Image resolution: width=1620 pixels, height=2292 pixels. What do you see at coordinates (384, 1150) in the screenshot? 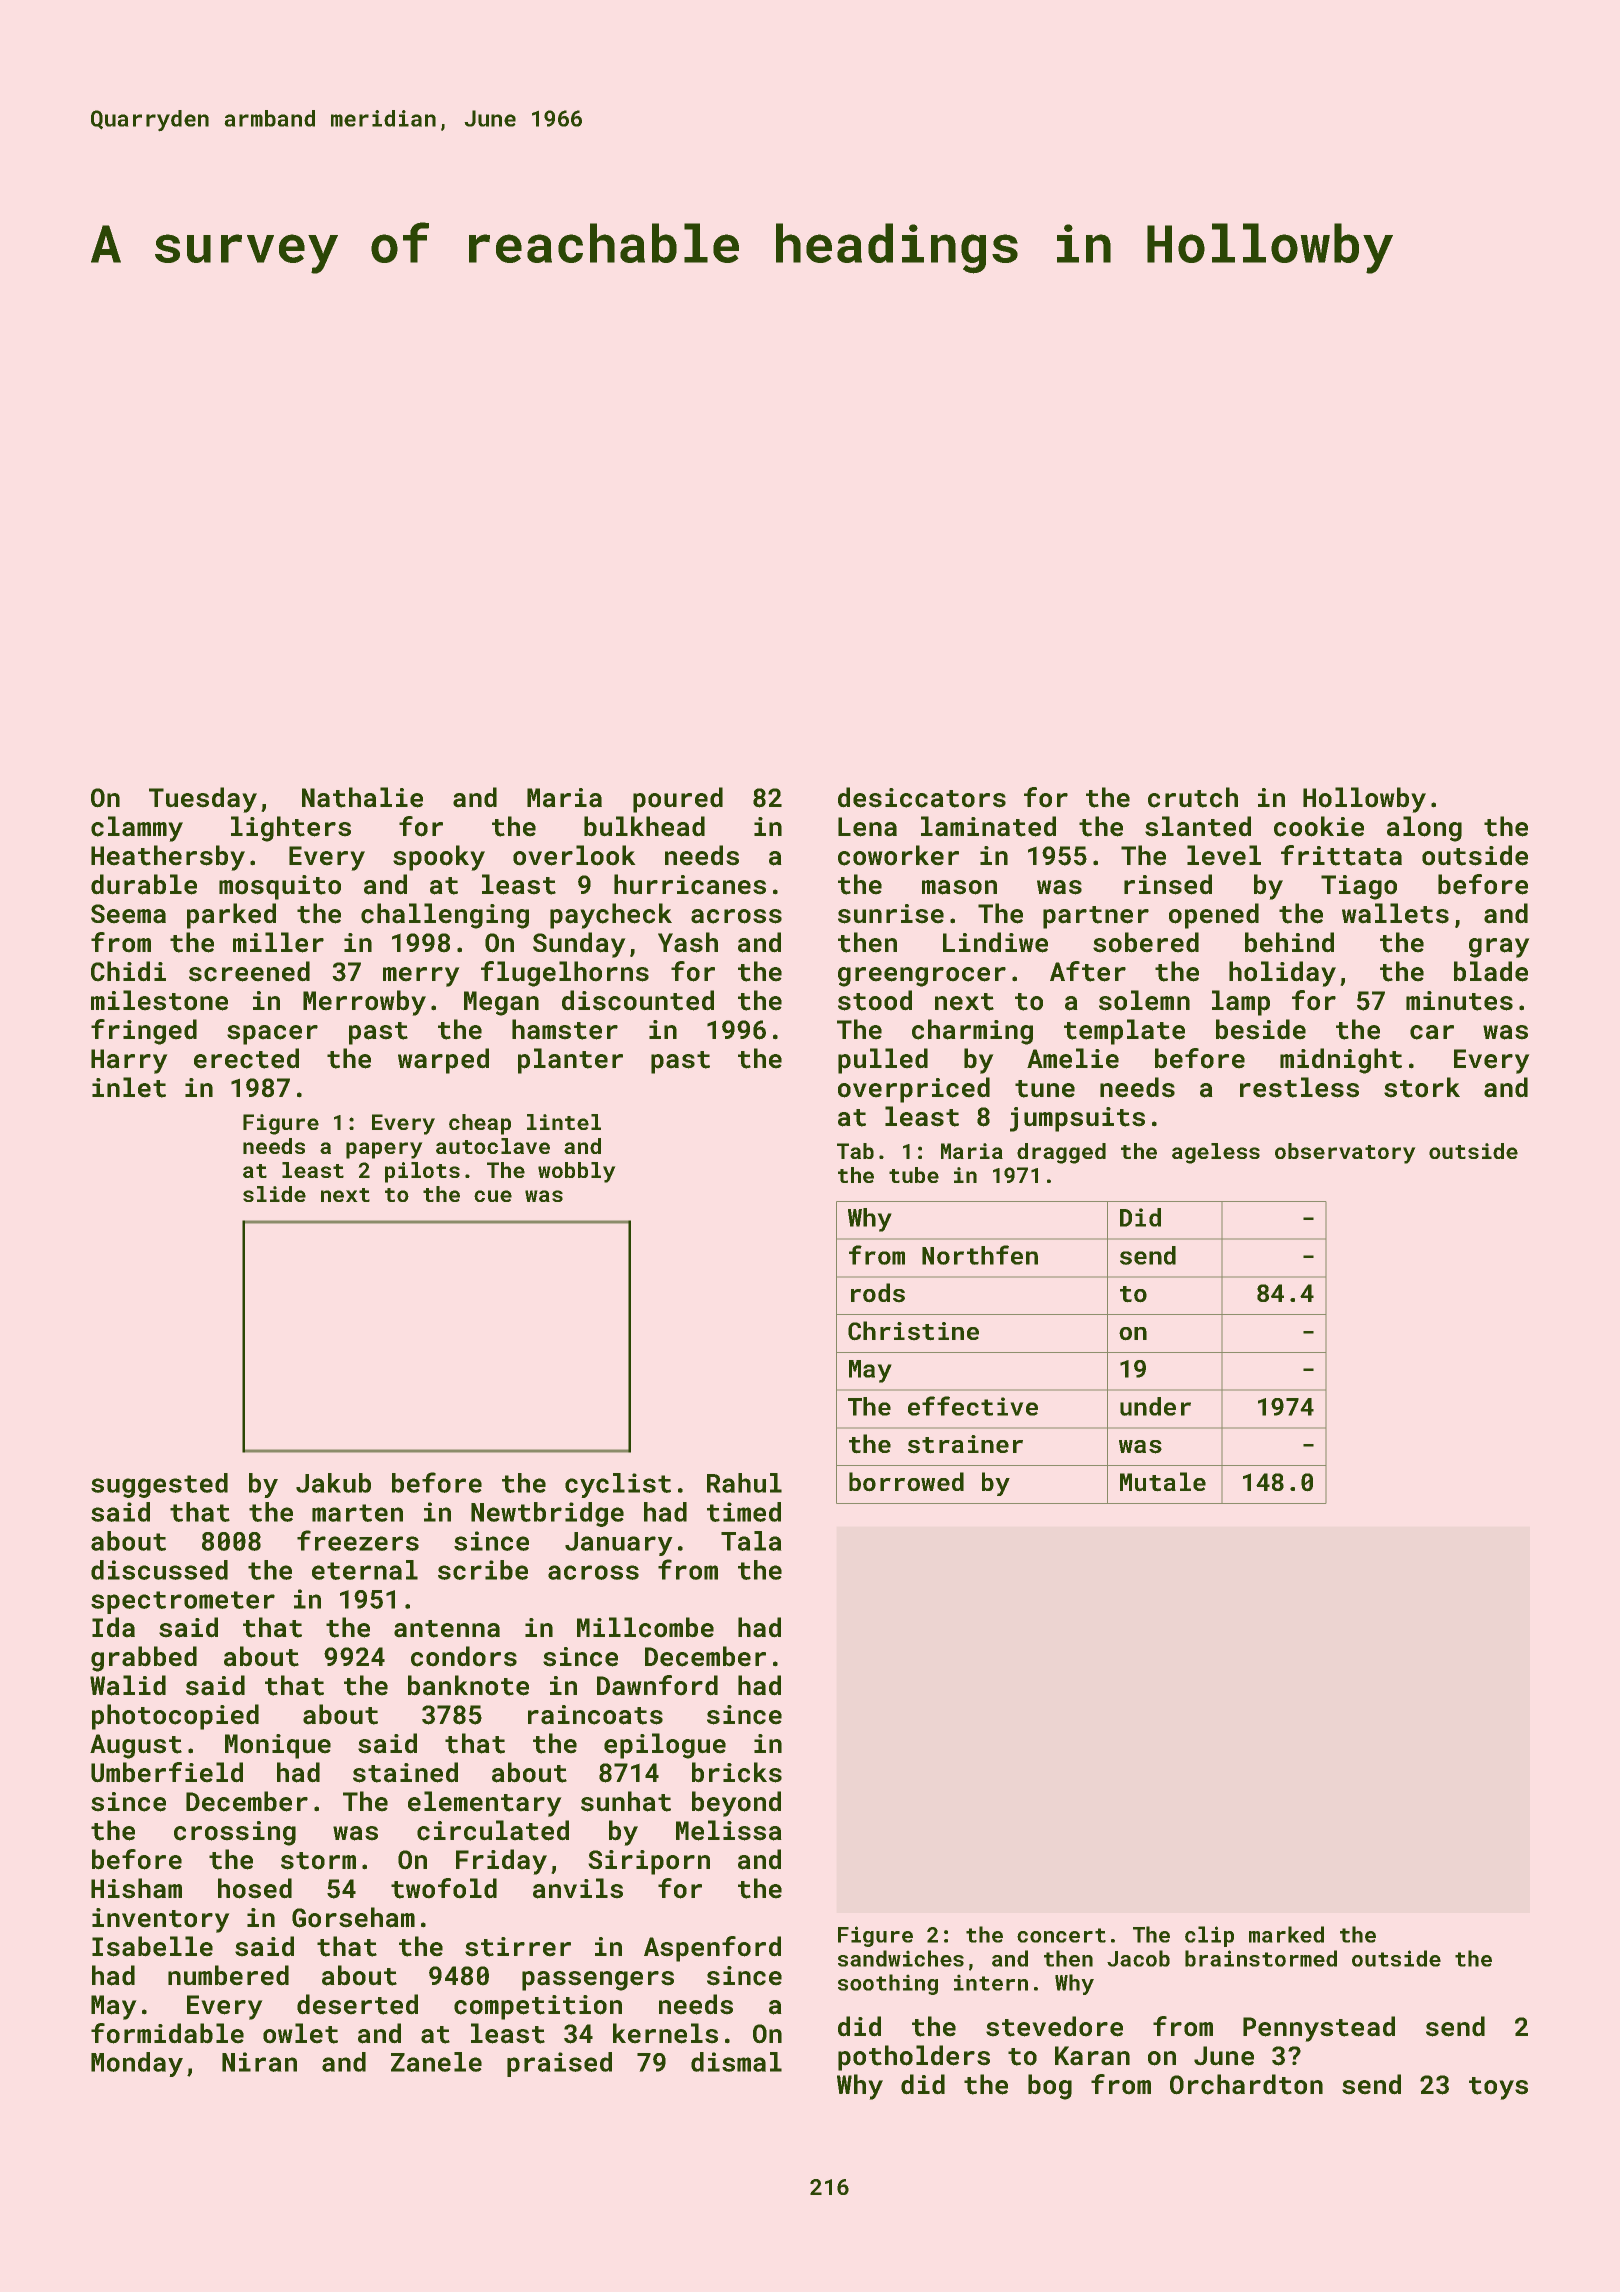
I see `papery` at bounding box center [384, 1150].
